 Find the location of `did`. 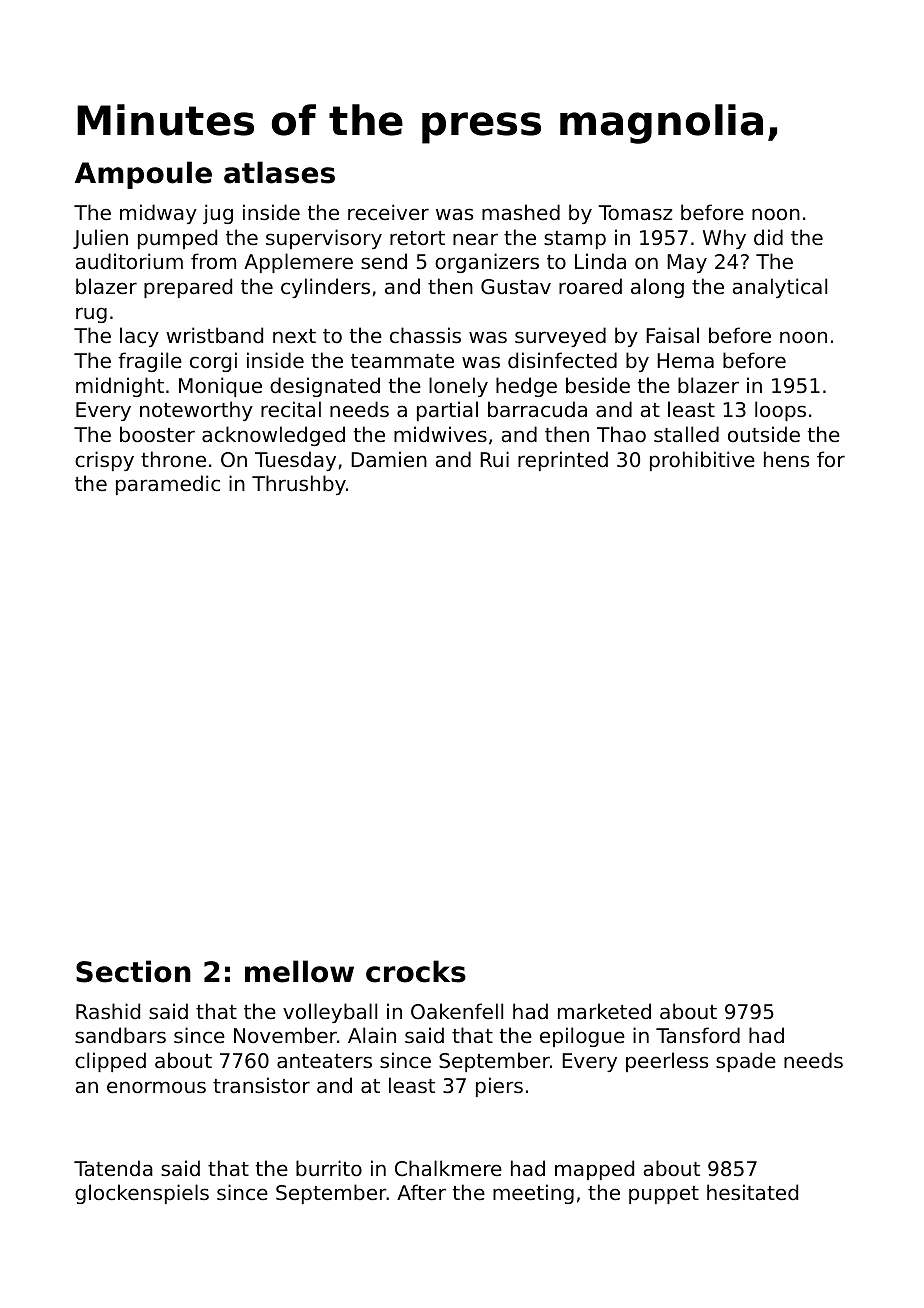

did is located at coordinates (768, 237).
